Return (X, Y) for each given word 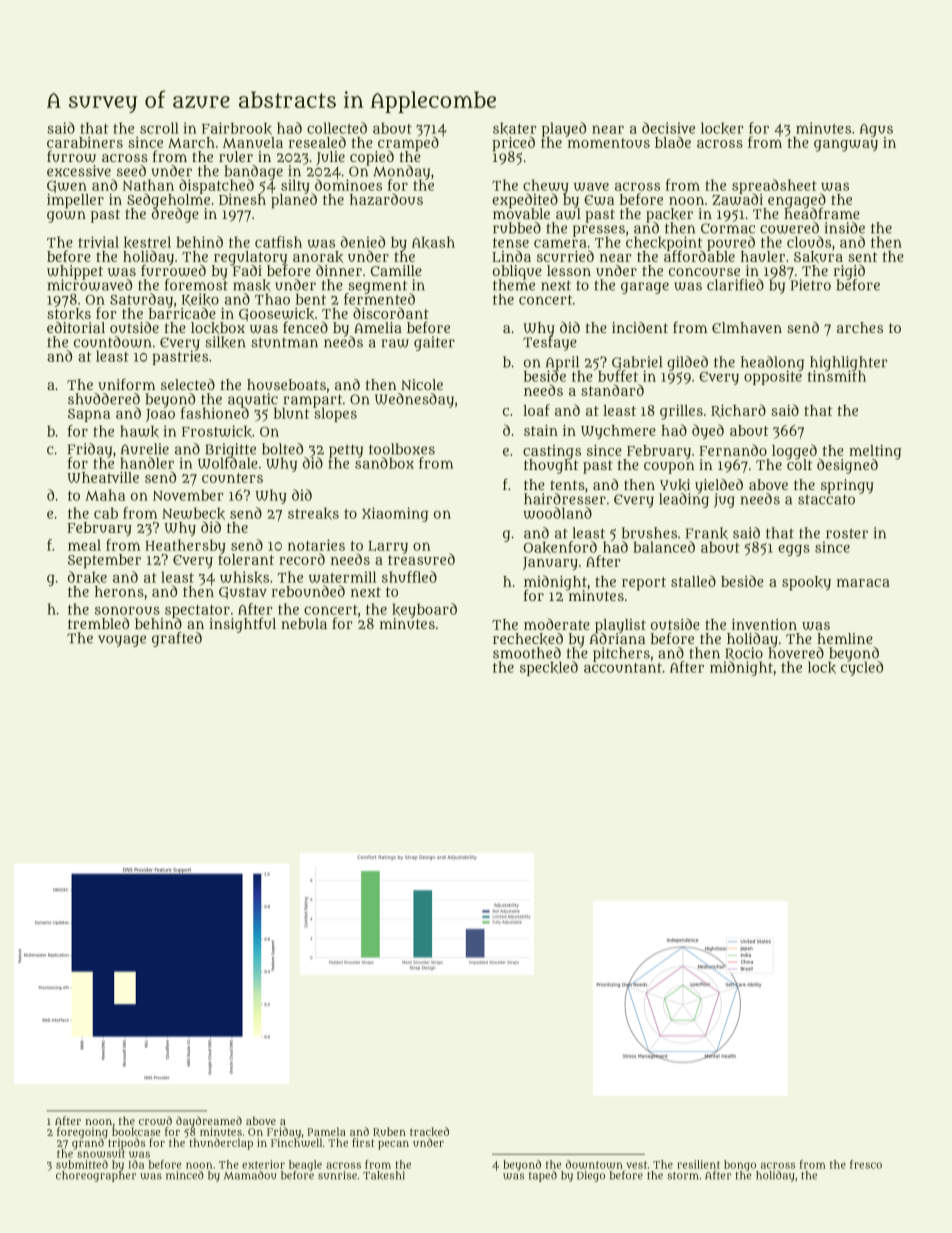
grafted (177, 639)
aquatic (253, 400)
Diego (591, 1176)
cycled (862, 669)
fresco (866, 1164)
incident (640, 327)
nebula (304, 623)
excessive (79, 171)
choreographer (96, 1176)
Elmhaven (747, 327)
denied (363, 242)
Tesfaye (550, 343)
